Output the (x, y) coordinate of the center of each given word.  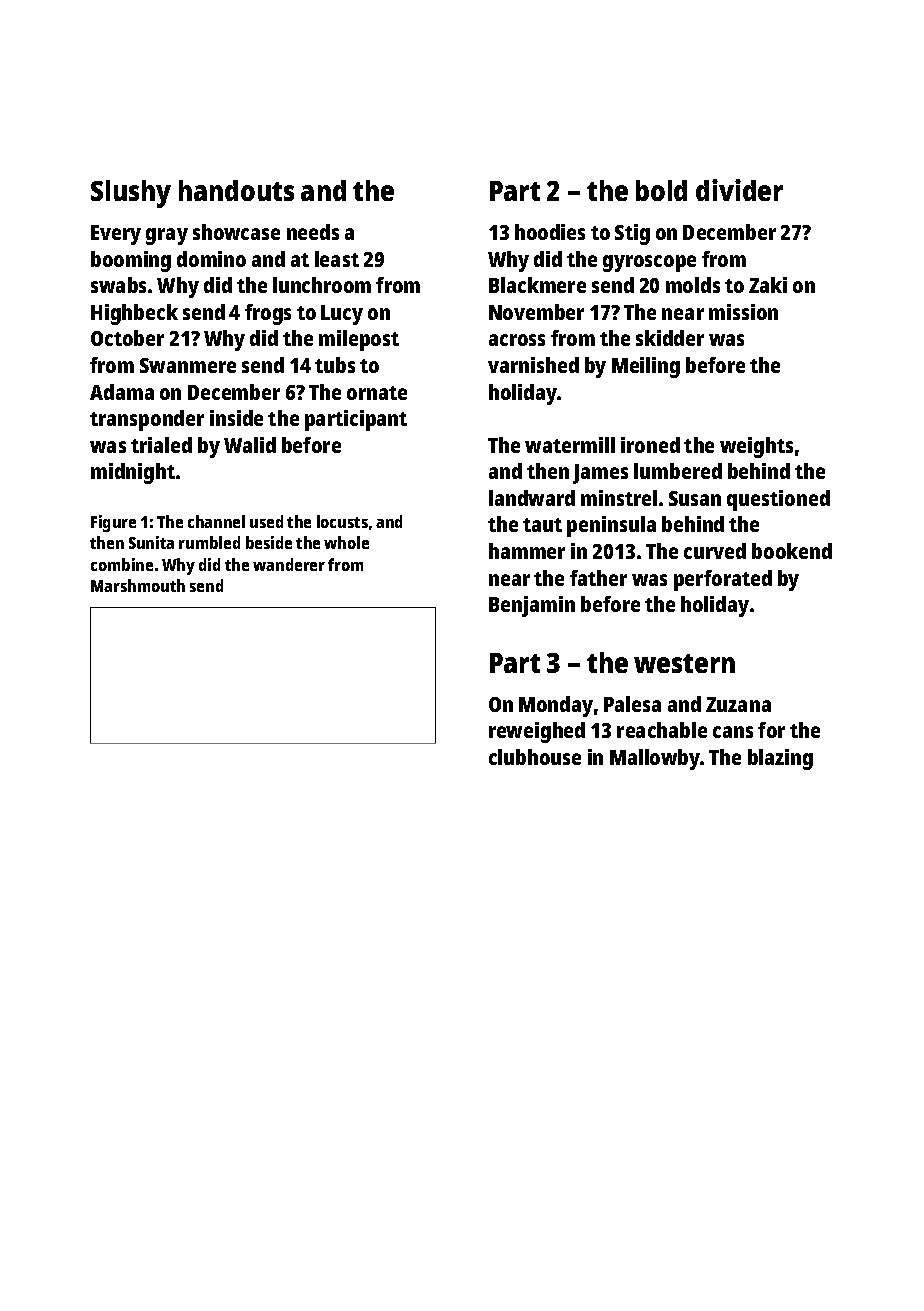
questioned (778, 500)
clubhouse (535, 757)
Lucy (342, 315)
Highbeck (134, 314)
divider (739, 190)
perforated (723, 580)
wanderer (289, 564)
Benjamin (532, 606)
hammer (527, 551)
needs (313, 232)
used (266, 521)
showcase (236, 232)
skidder (670, 338)
